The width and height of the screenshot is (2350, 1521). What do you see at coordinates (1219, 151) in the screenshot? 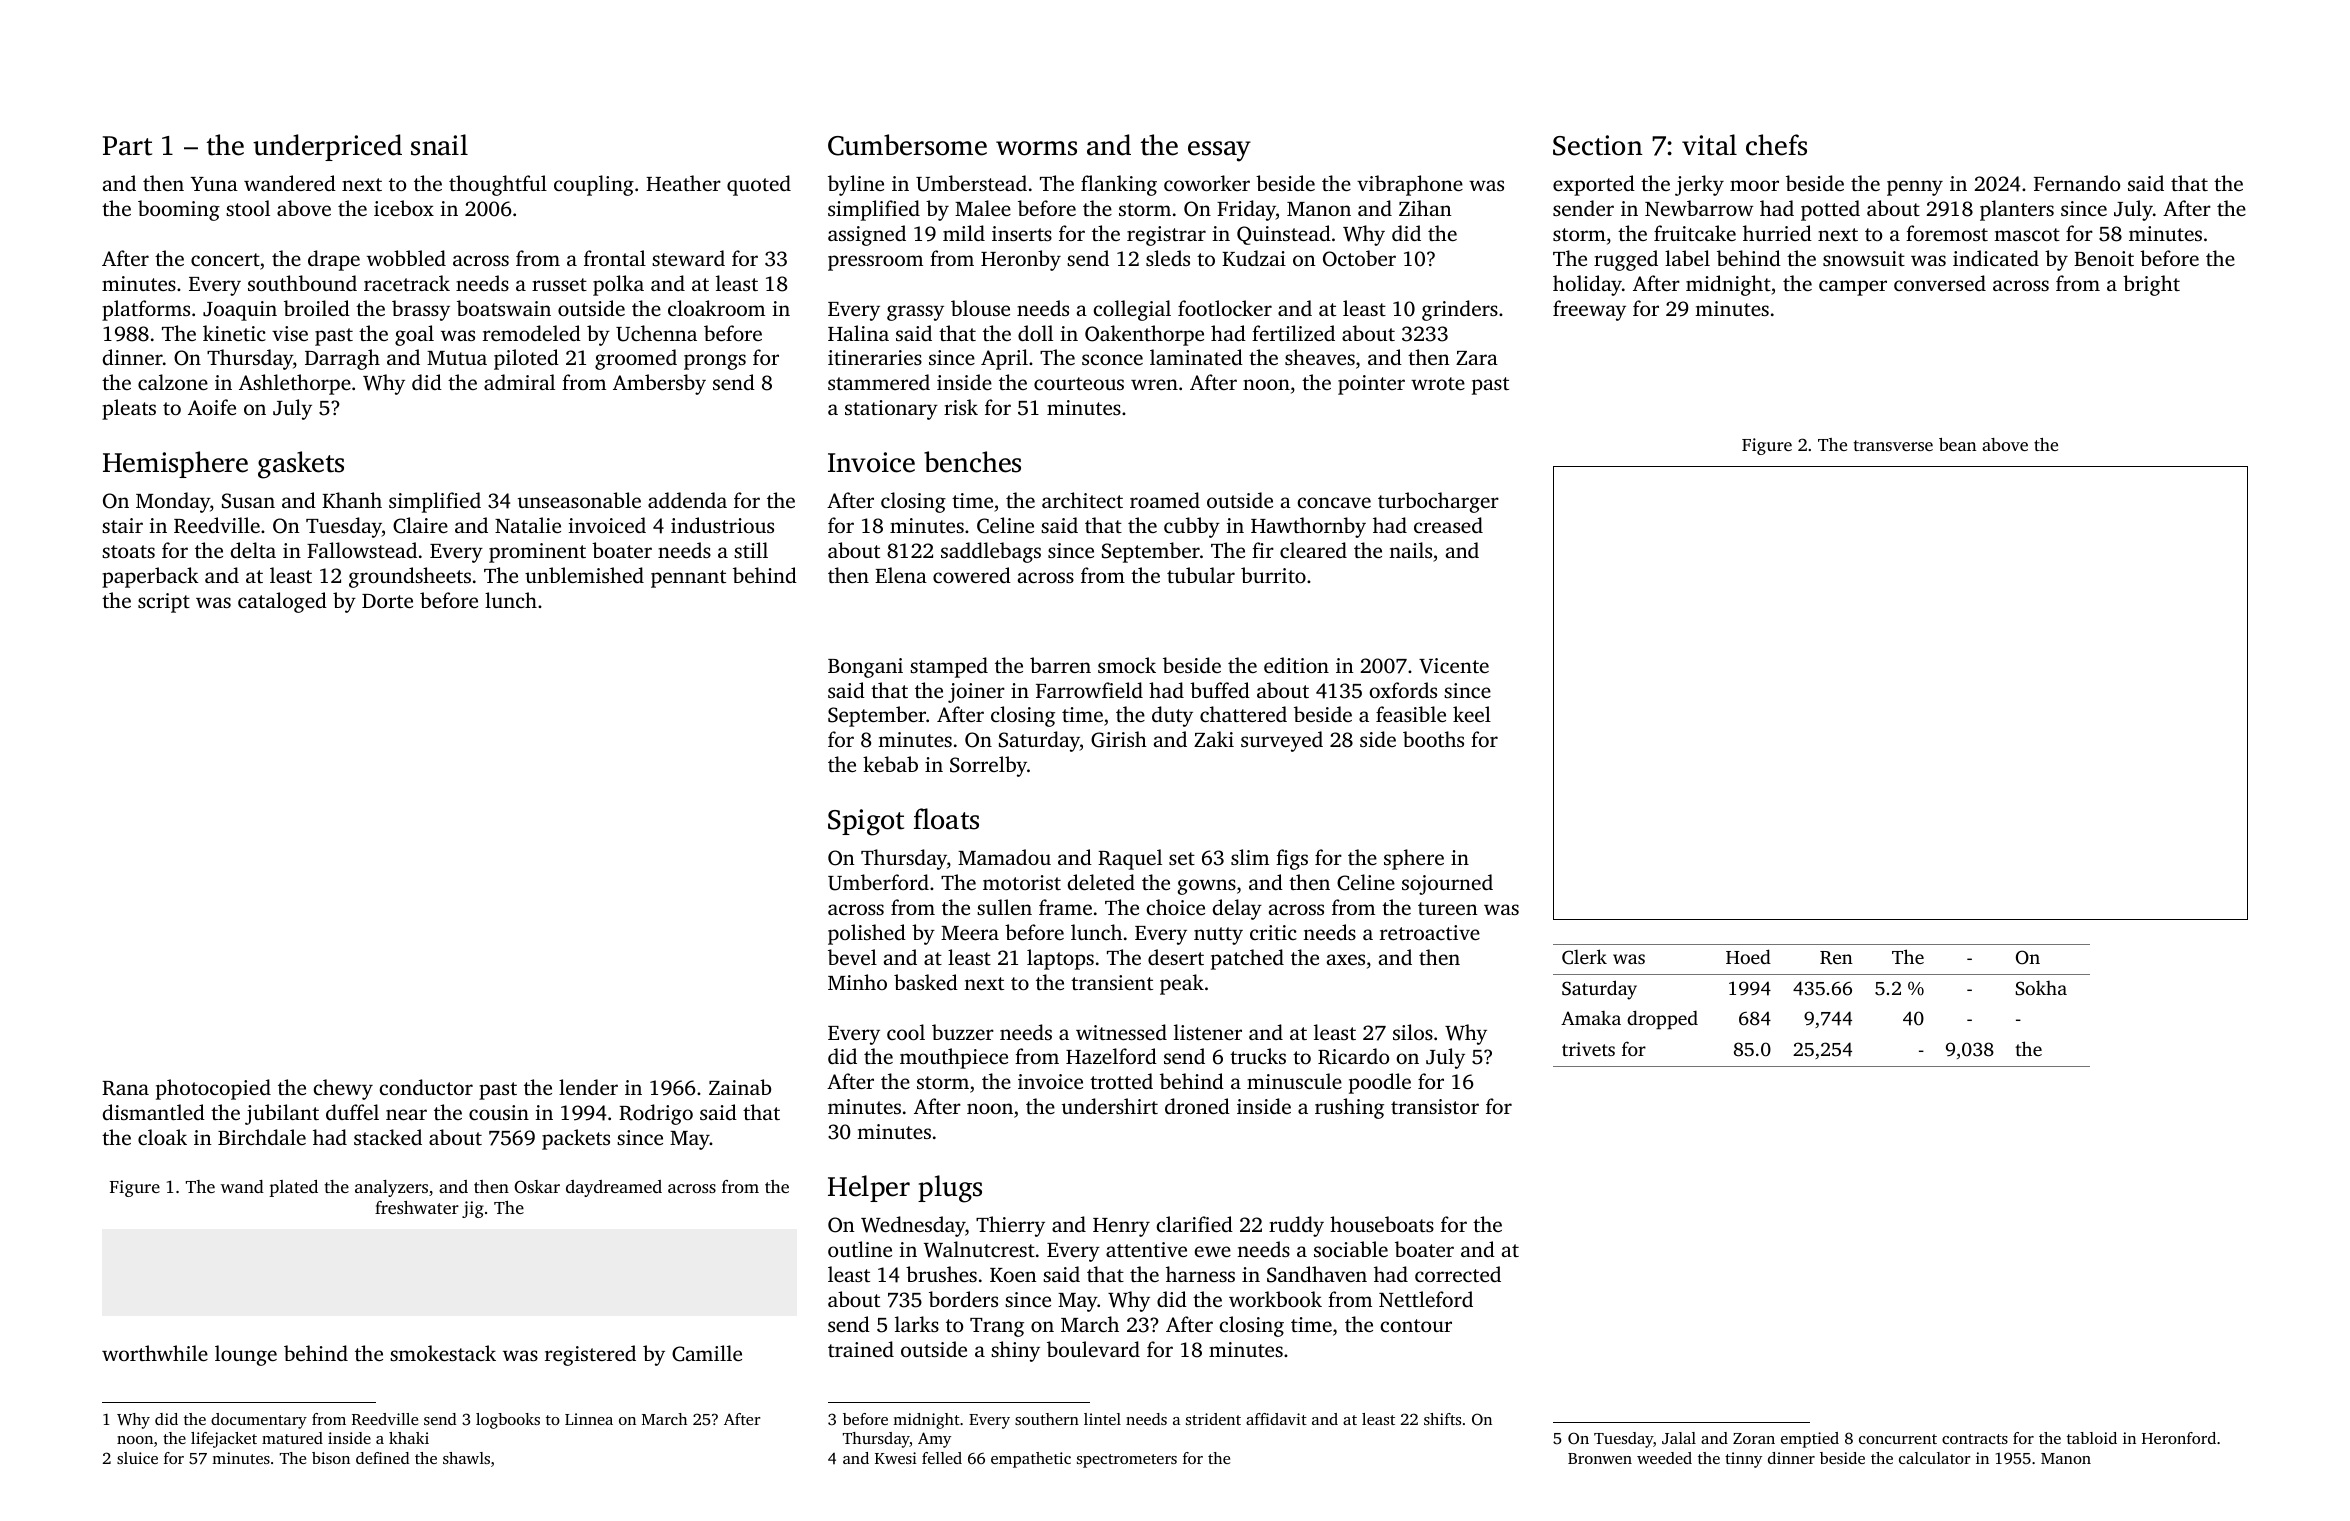
I see `essay` at bounding box center [1219, 151].
